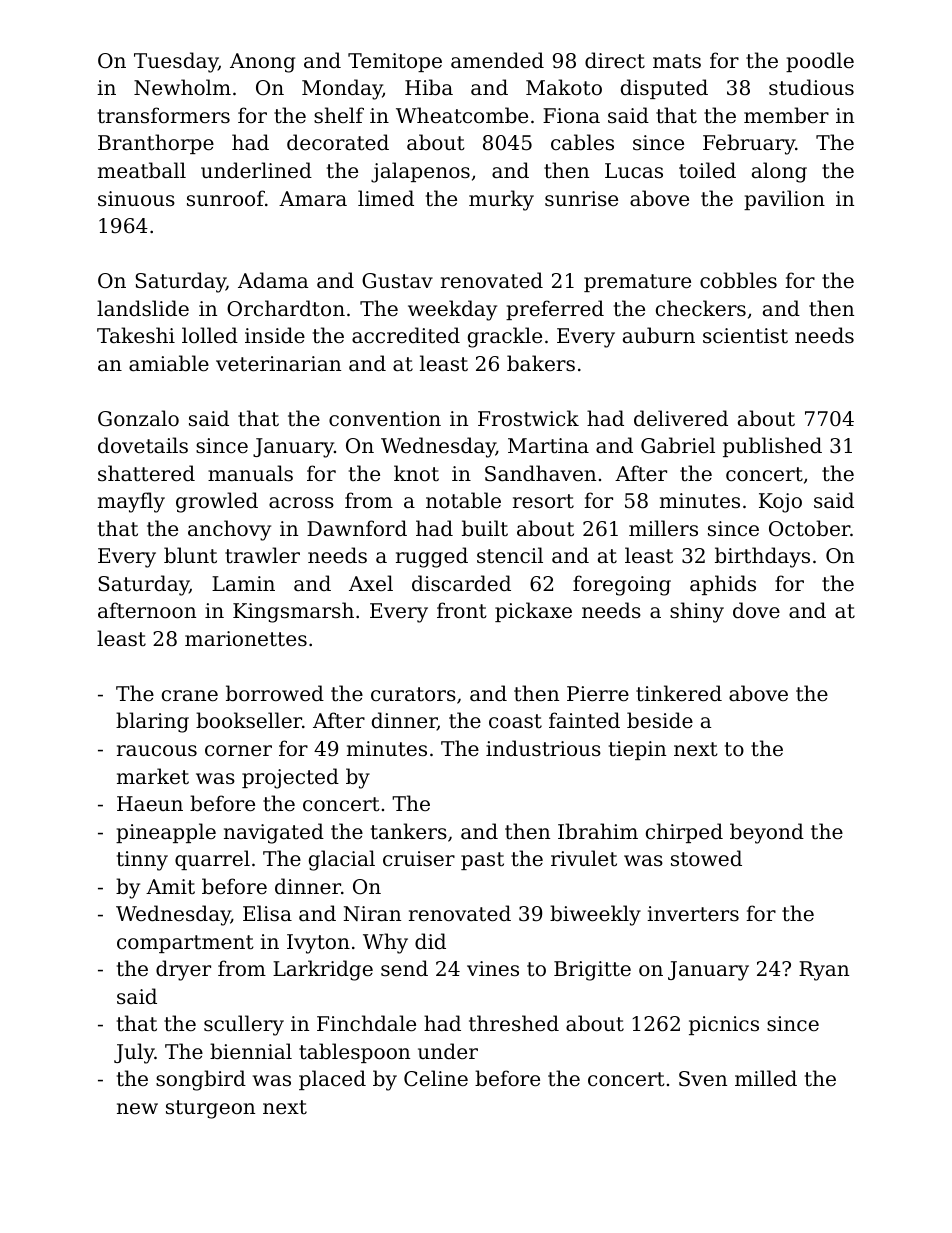 This screenshot has height=1233, width=952. Describe the element at coordinates (493, 969) in the screenshot. I see `vines` at that location.
